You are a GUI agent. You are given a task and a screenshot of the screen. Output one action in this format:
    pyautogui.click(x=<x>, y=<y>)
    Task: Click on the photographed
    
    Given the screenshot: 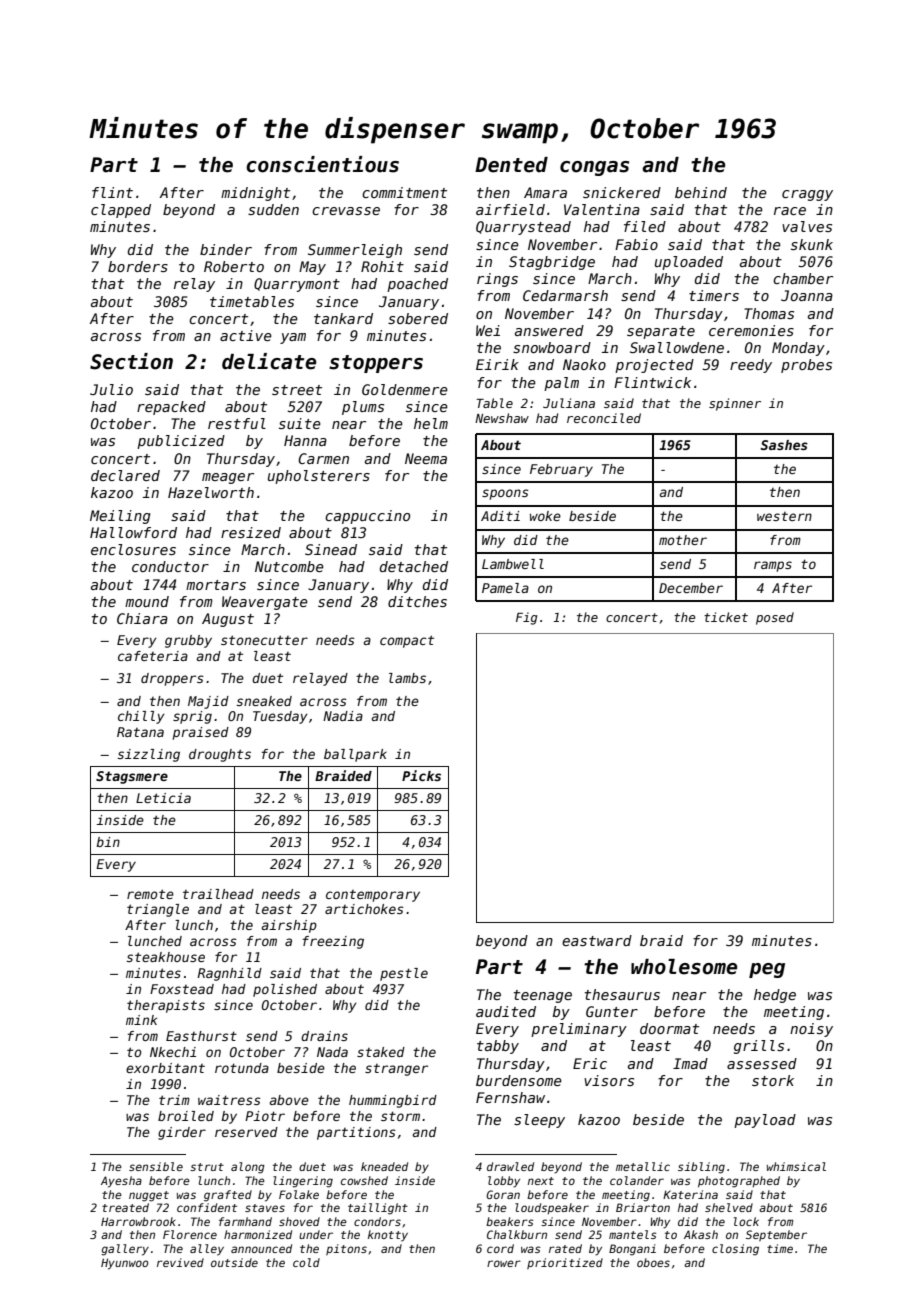 What is the action you would take?
    pyautogui.click(x=739, y=1182)
